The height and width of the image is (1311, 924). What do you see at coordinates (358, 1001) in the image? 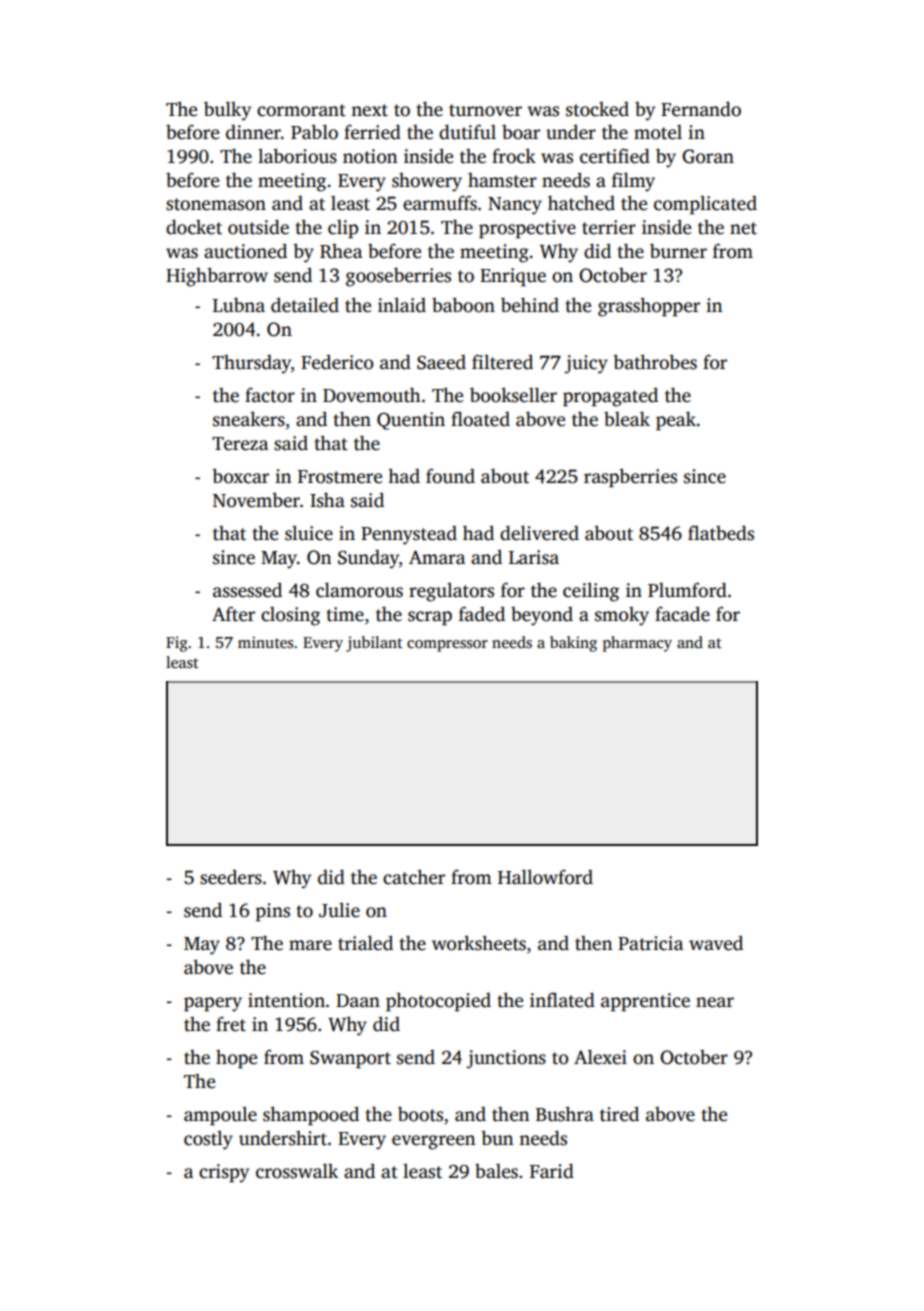
I see `Daan` at bounding box center [358, 1001].
